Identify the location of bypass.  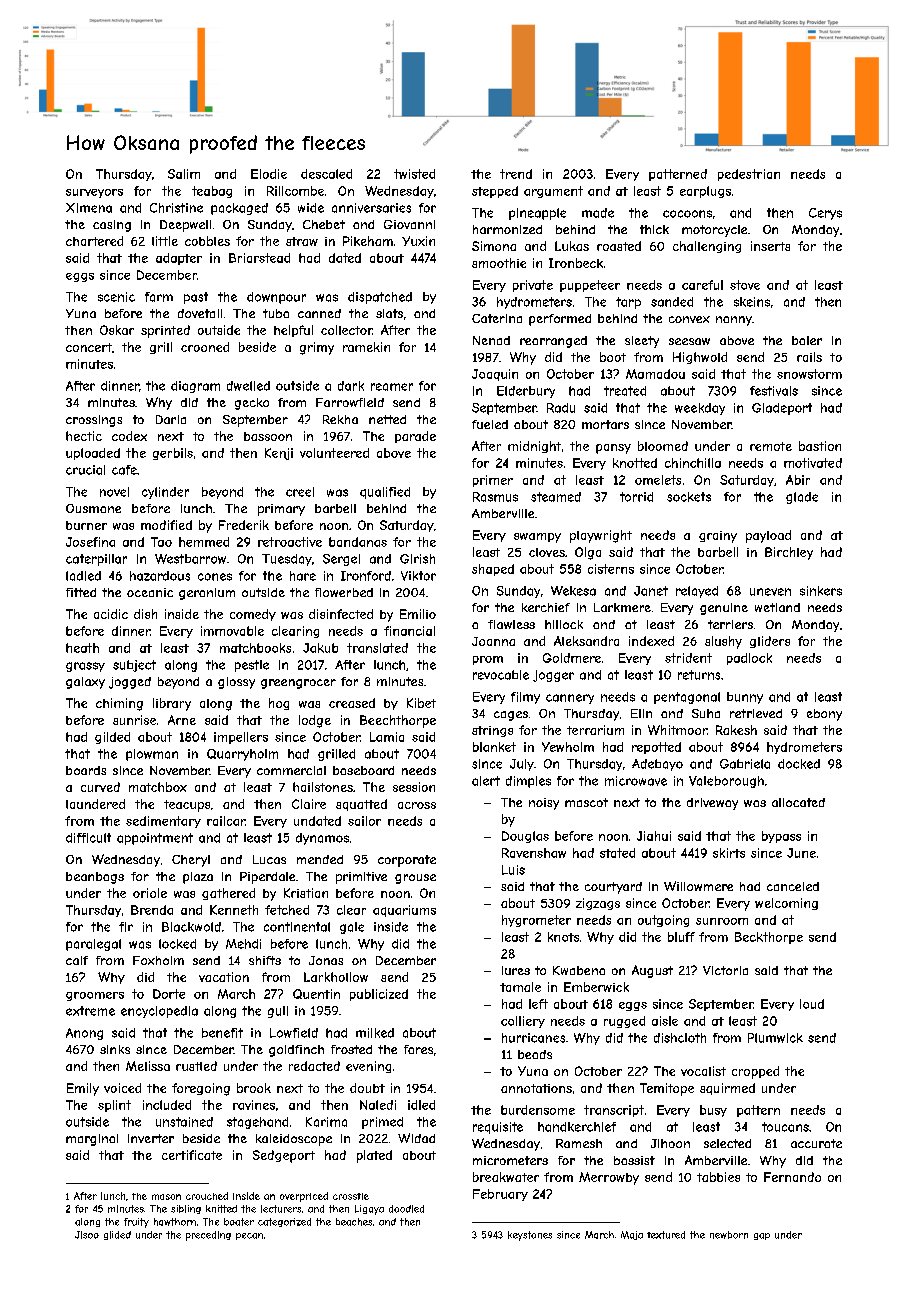
(781, 837).
